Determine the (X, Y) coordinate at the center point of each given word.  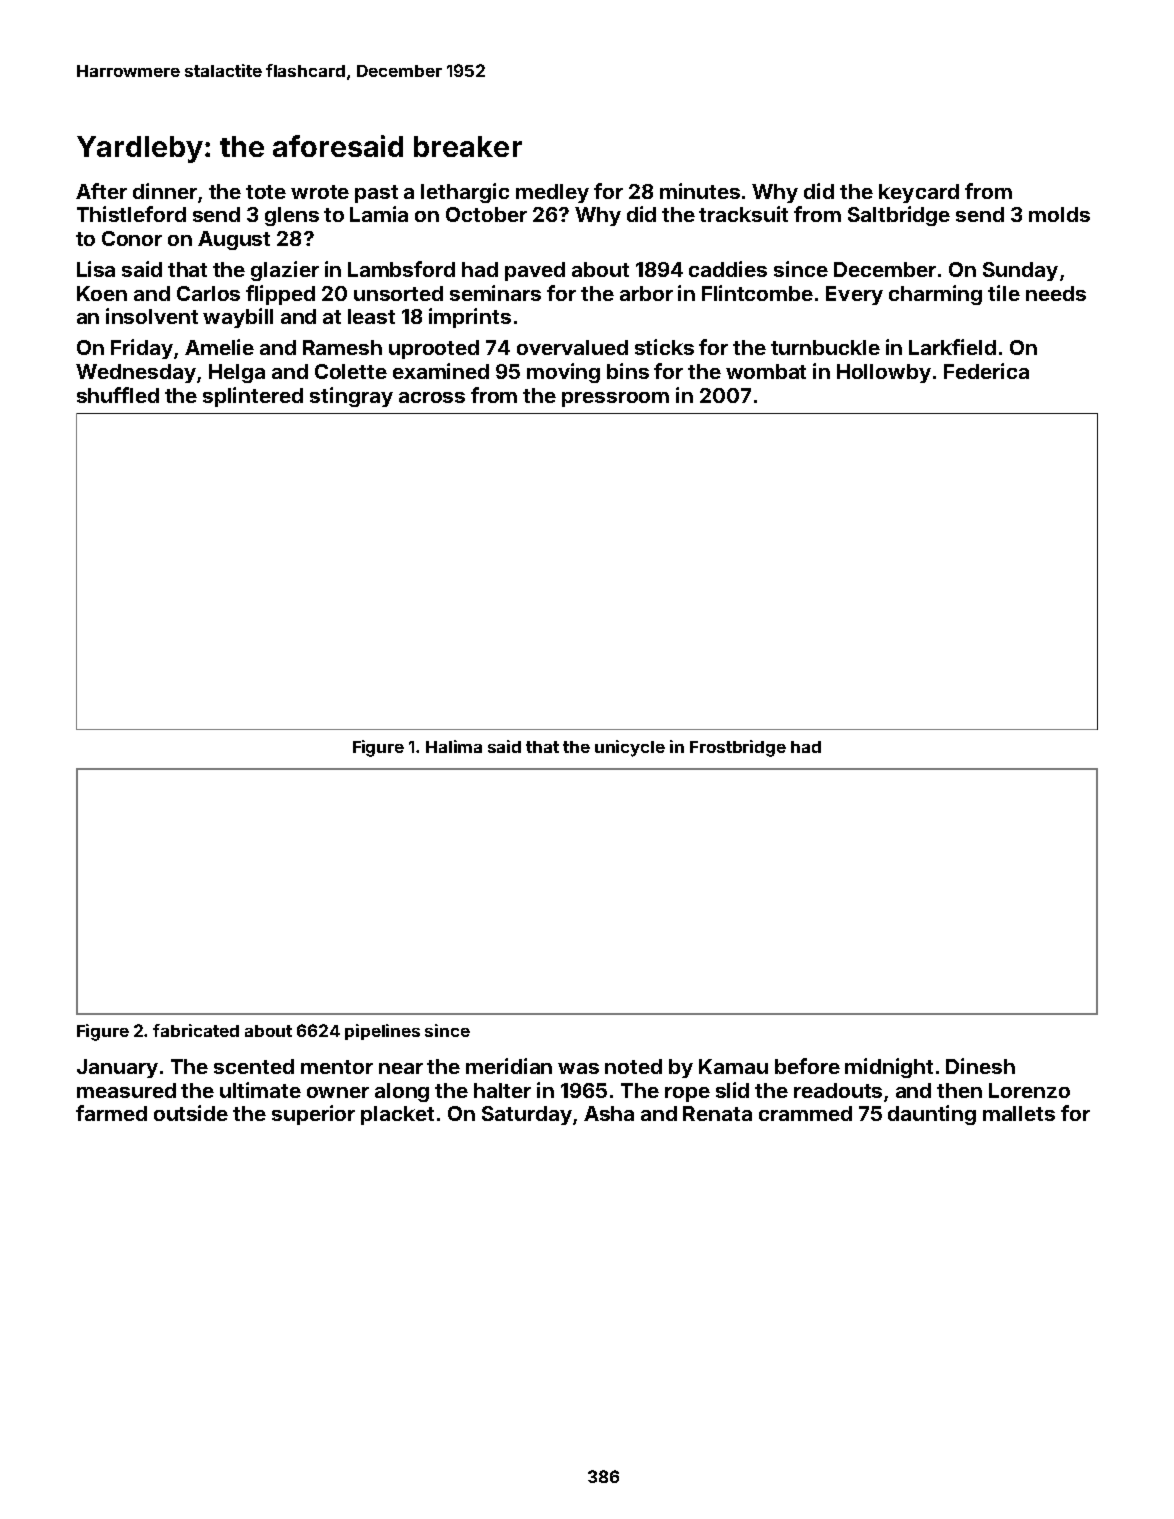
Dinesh (980, 1066)
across (432, 397)
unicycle (630, 748)
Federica (986, 371)
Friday (142, 349)
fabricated (196, 1030)
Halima (454, 746)
